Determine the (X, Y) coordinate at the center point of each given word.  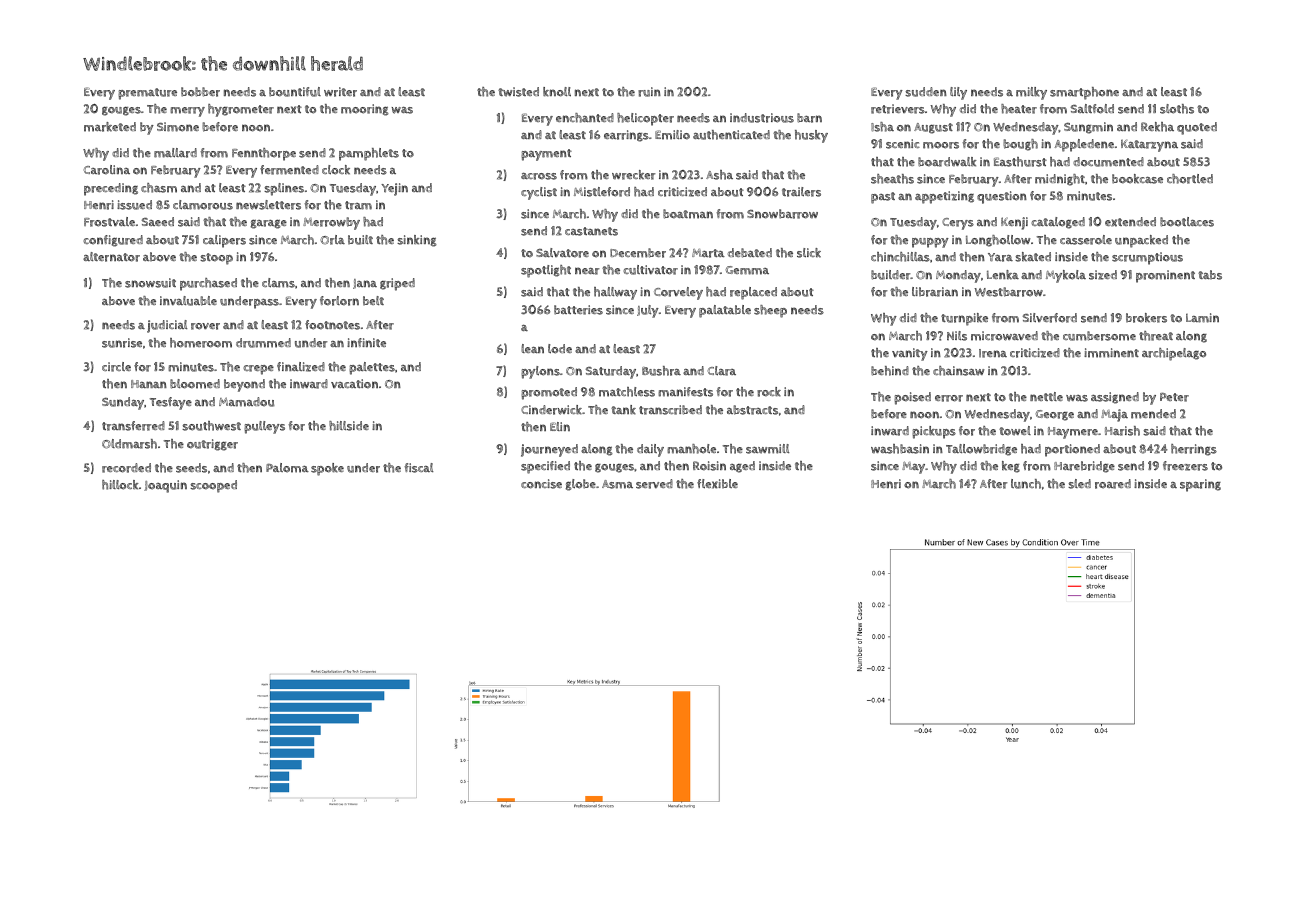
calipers (224, 241)
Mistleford (602, 192)
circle (116, 367)
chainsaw (959, 371)
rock (769, 392)
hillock (120, 485)
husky (811, 136)
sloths (1177, 109)
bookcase (1137, 179)
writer (340, 92)
